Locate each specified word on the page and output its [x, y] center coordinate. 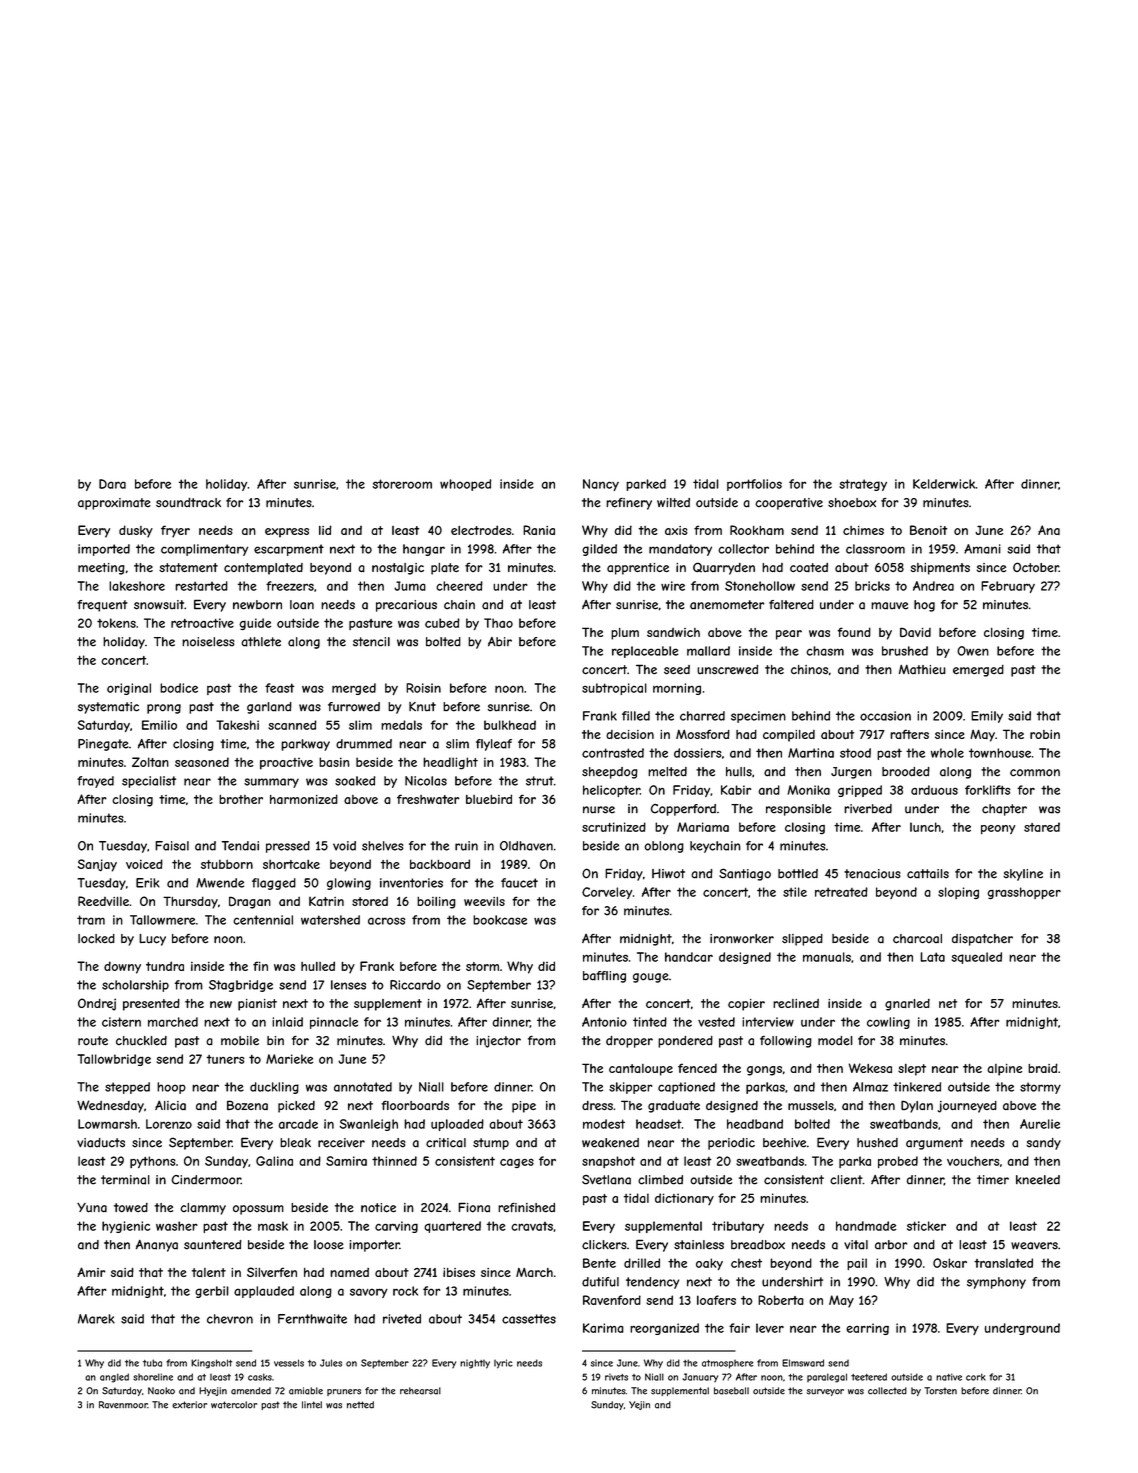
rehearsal [420, 1391]
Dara [112, 484]
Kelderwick [944, 484]
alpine [1004, 1070]
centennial [263, 920]
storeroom [402, 484]
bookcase [500, 920]
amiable [306, 1391]
